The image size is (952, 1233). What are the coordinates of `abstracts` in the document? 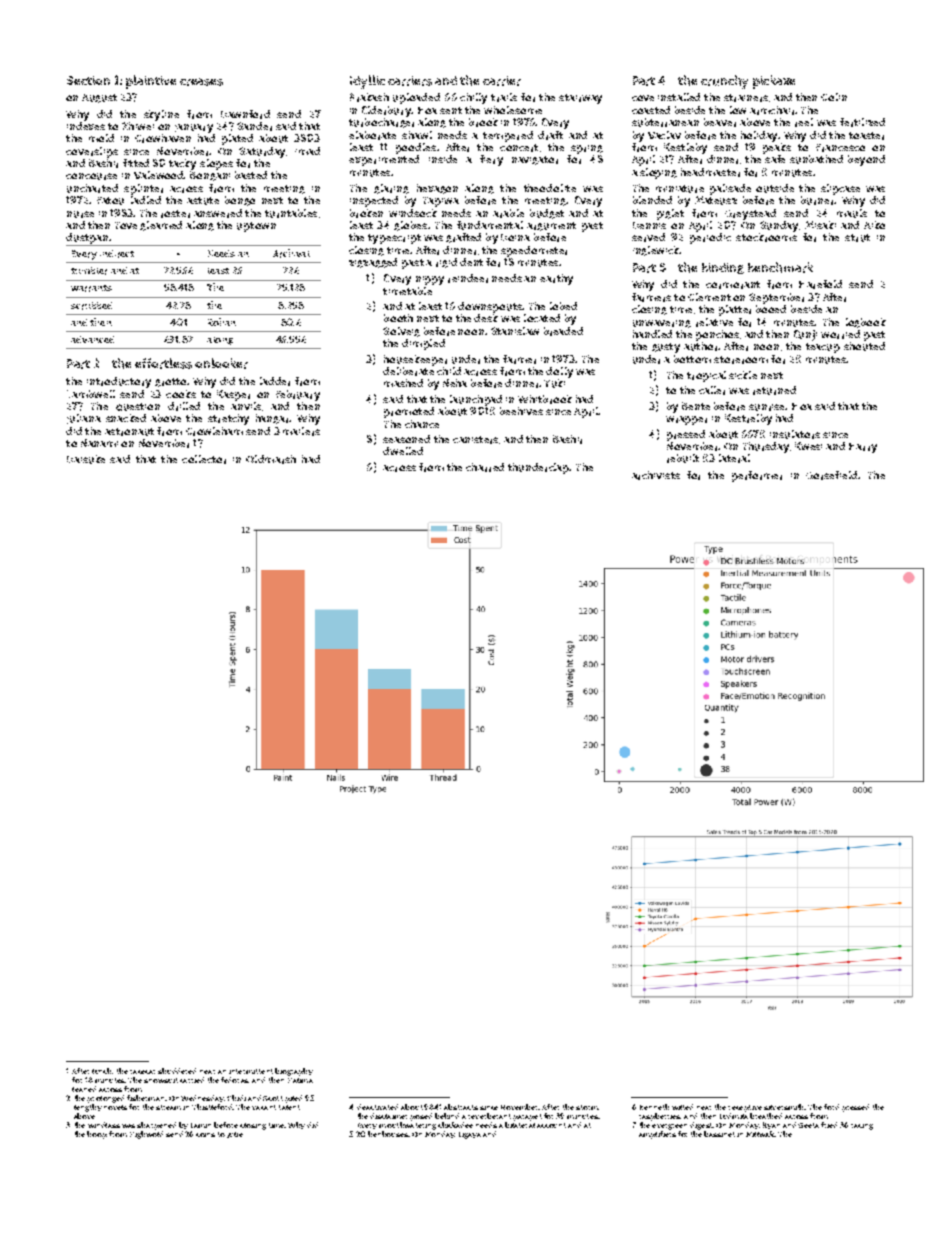 It's located at (461, 1107).
